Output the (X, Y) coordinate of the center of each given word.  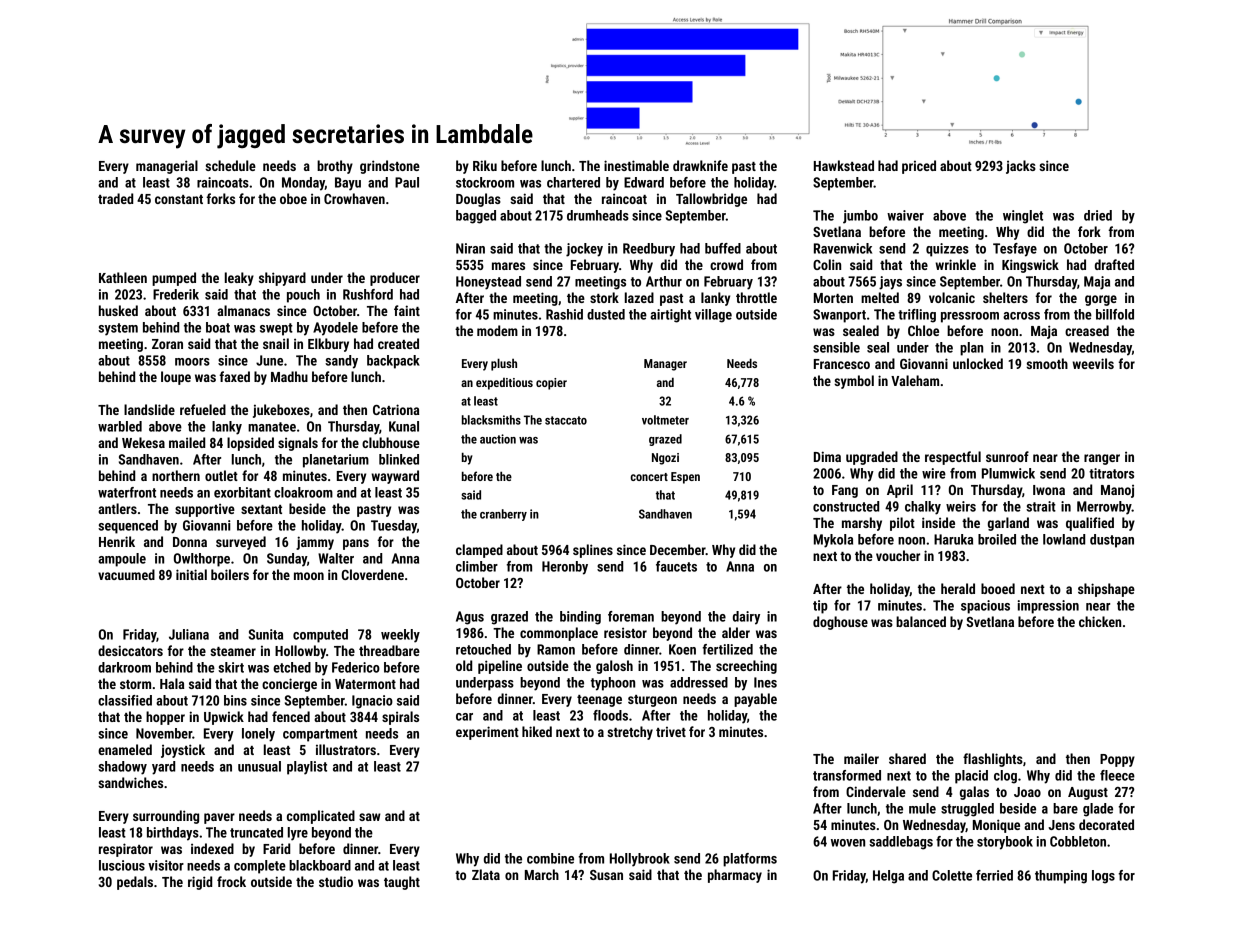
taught (402, 883)
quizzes (947, 250)
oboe (293, 198)
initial (191, 574)
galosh (614, 667)
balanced (921, 621)
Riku (485, 165)
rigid (200, 883)
